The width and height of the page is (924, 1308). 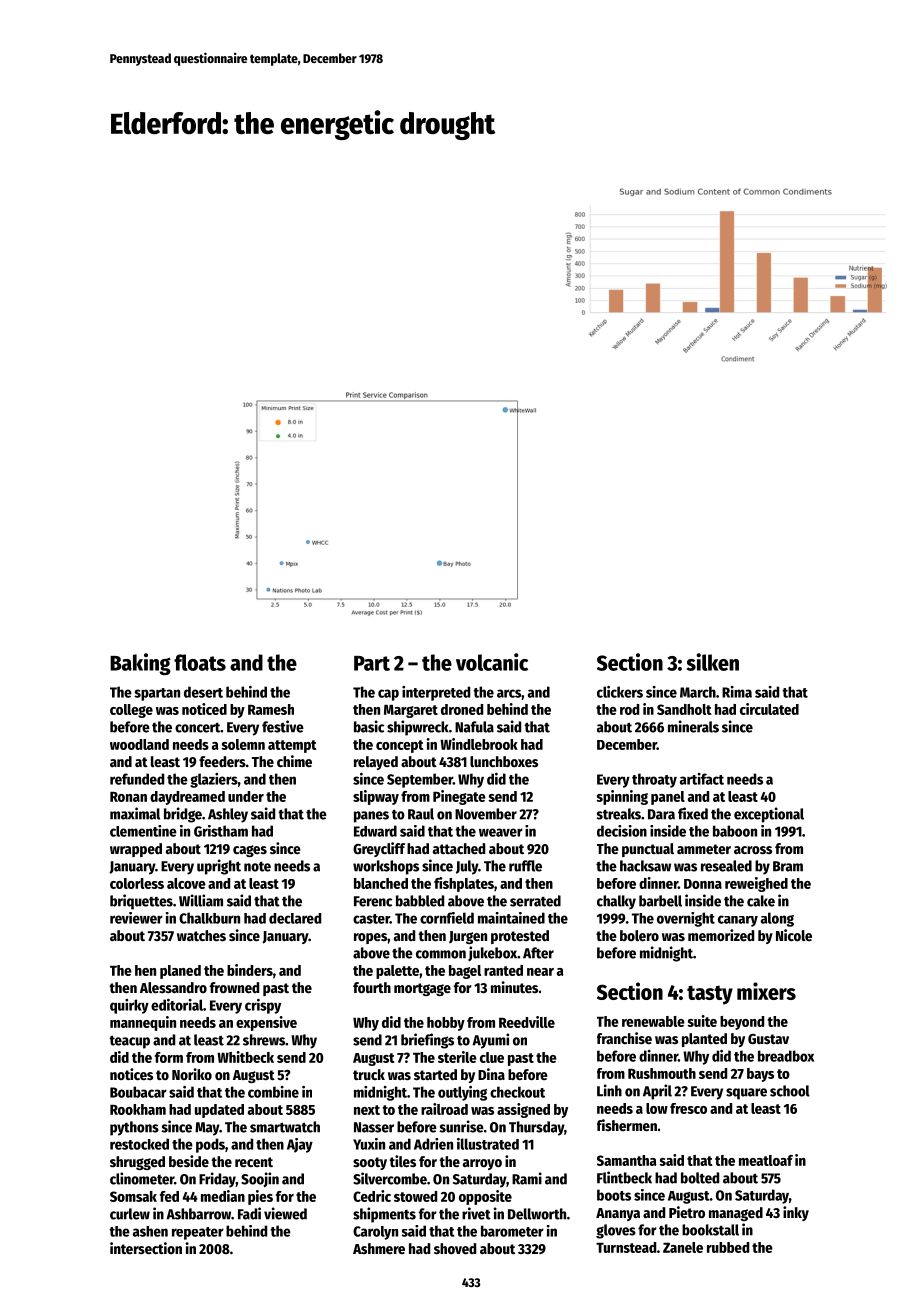 What do you see at coordinates (140, 664) in the page?
I see `Baking` at bounding box center [140, 664].
